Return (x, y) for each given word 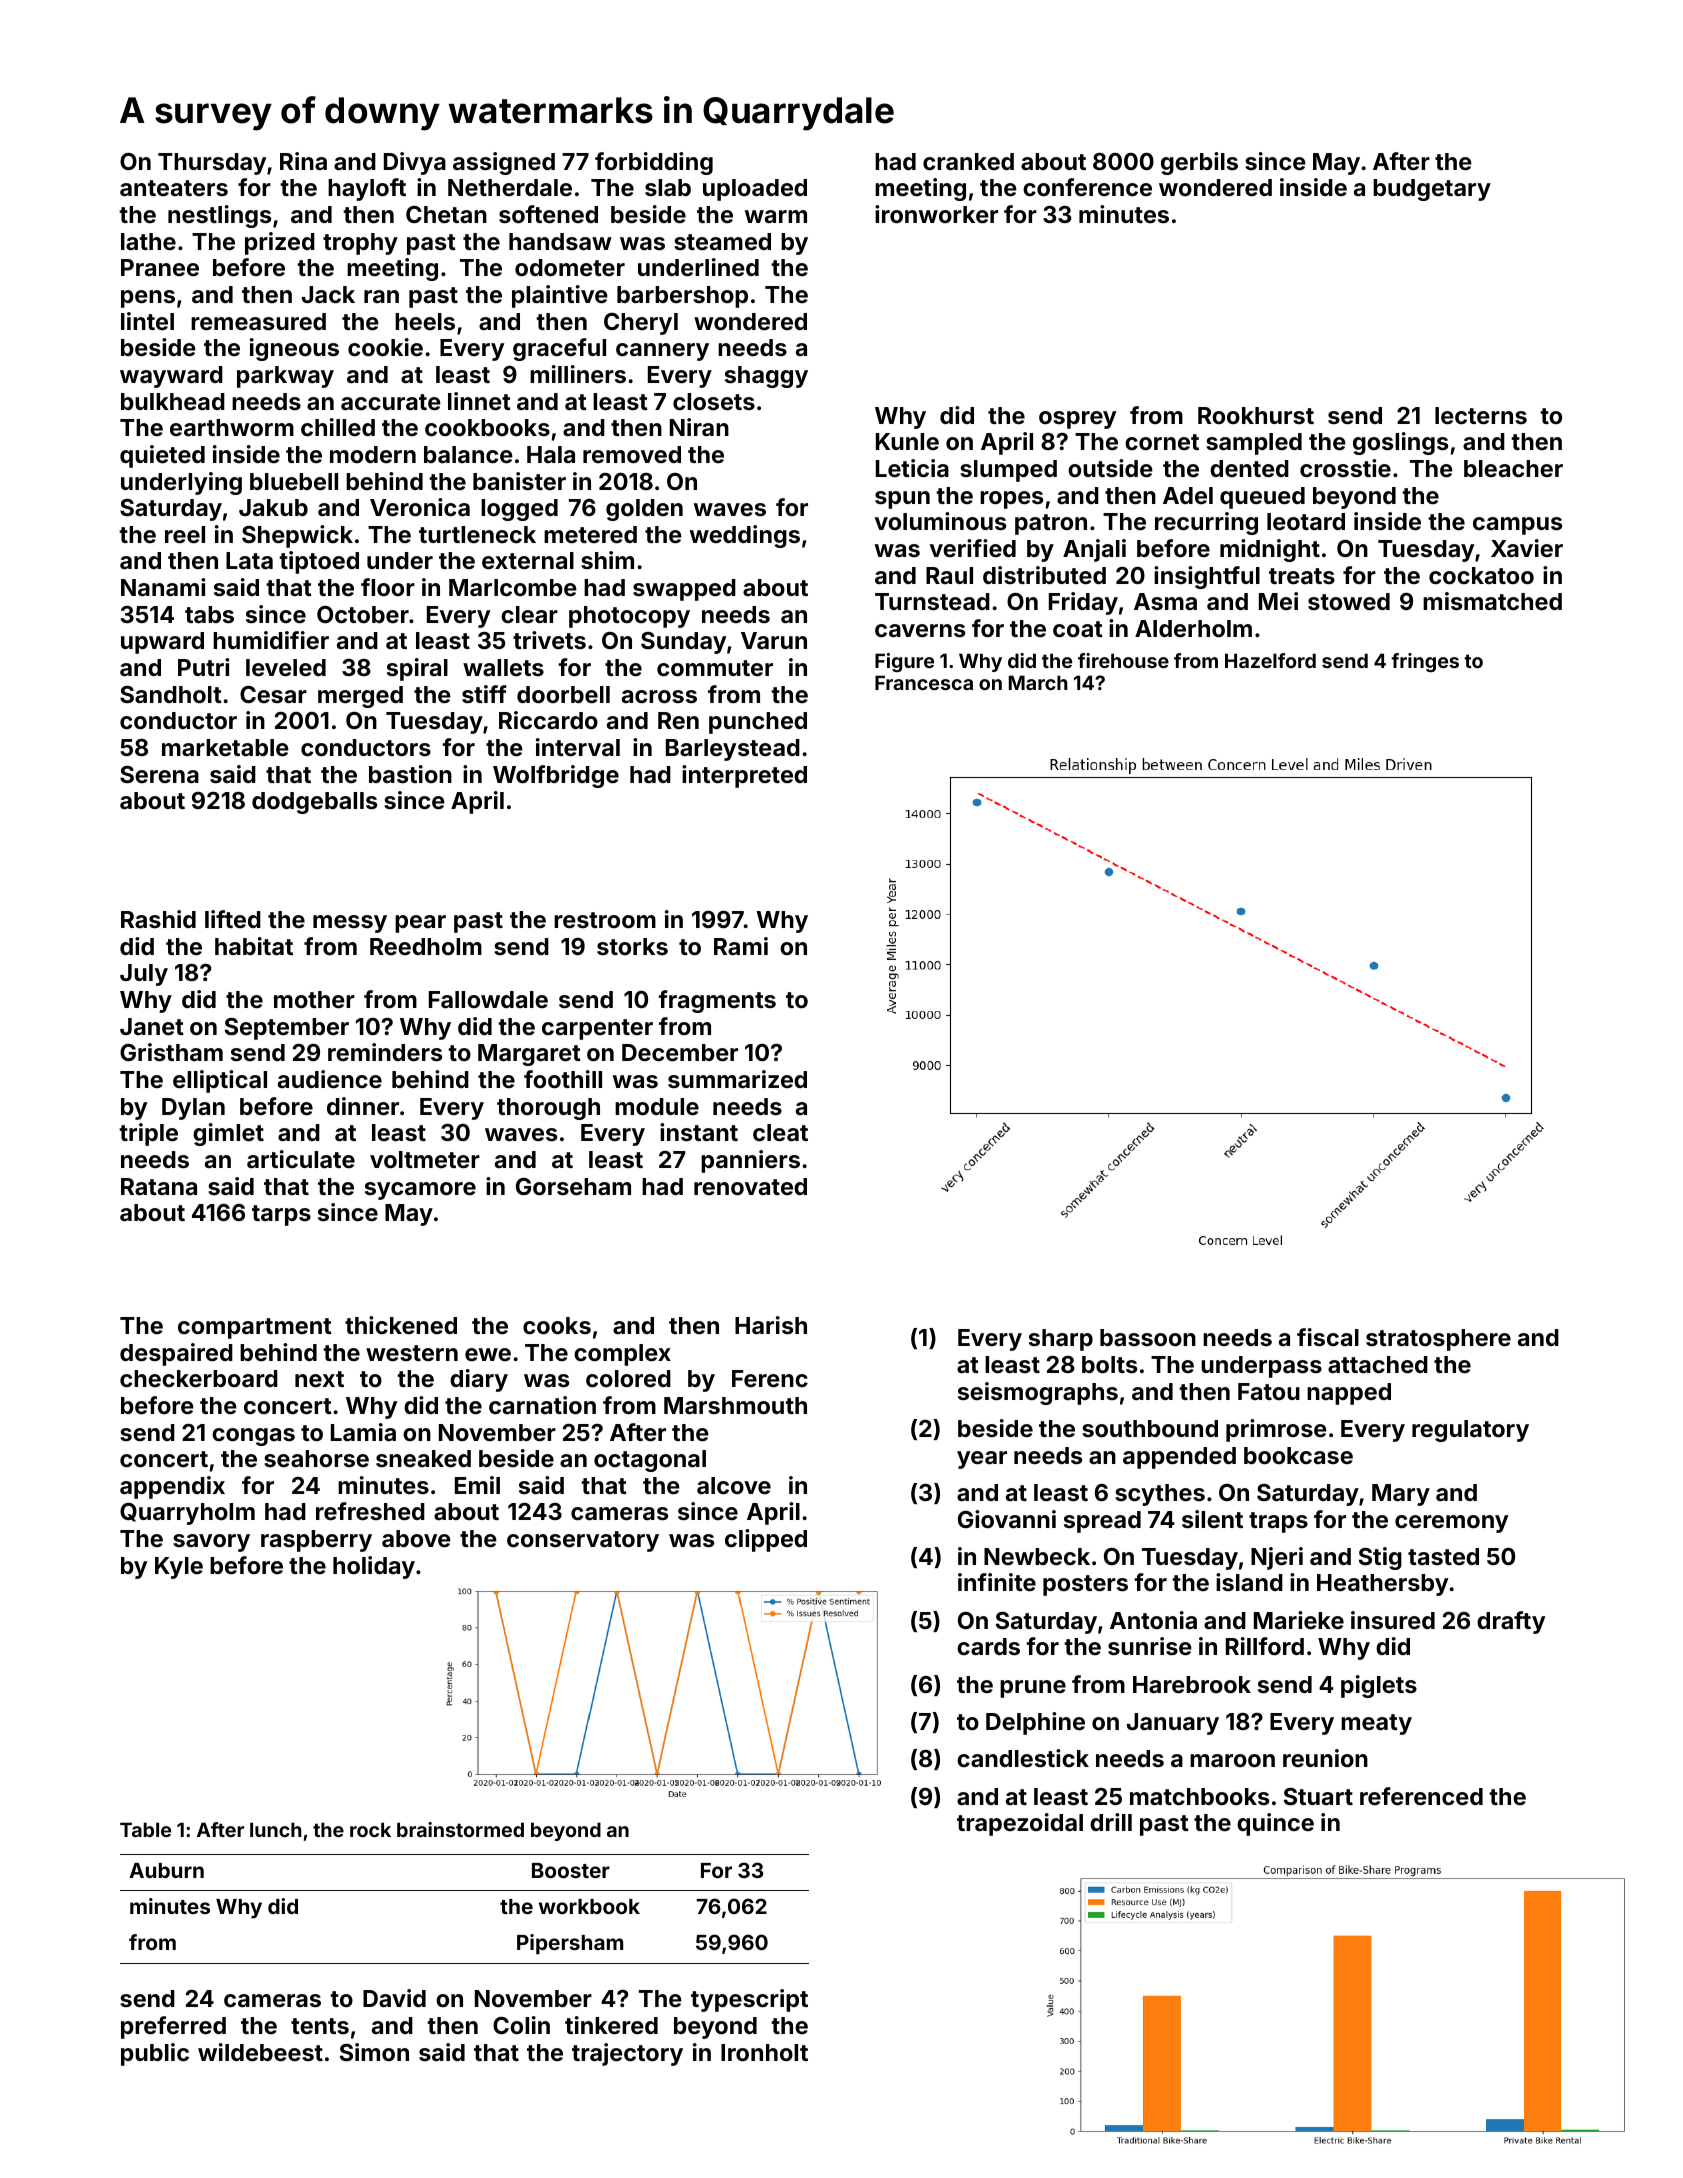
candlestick (1023, 1758)
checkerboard (199, 1378)
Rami (741, 946)
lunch (276, 1829)
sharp (1061, 1340)
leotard (1306, 521)
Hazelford (1270, 660)
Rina (303, 161)
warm (776, 216)
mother (314, 999)
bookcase (1298, 1455)
